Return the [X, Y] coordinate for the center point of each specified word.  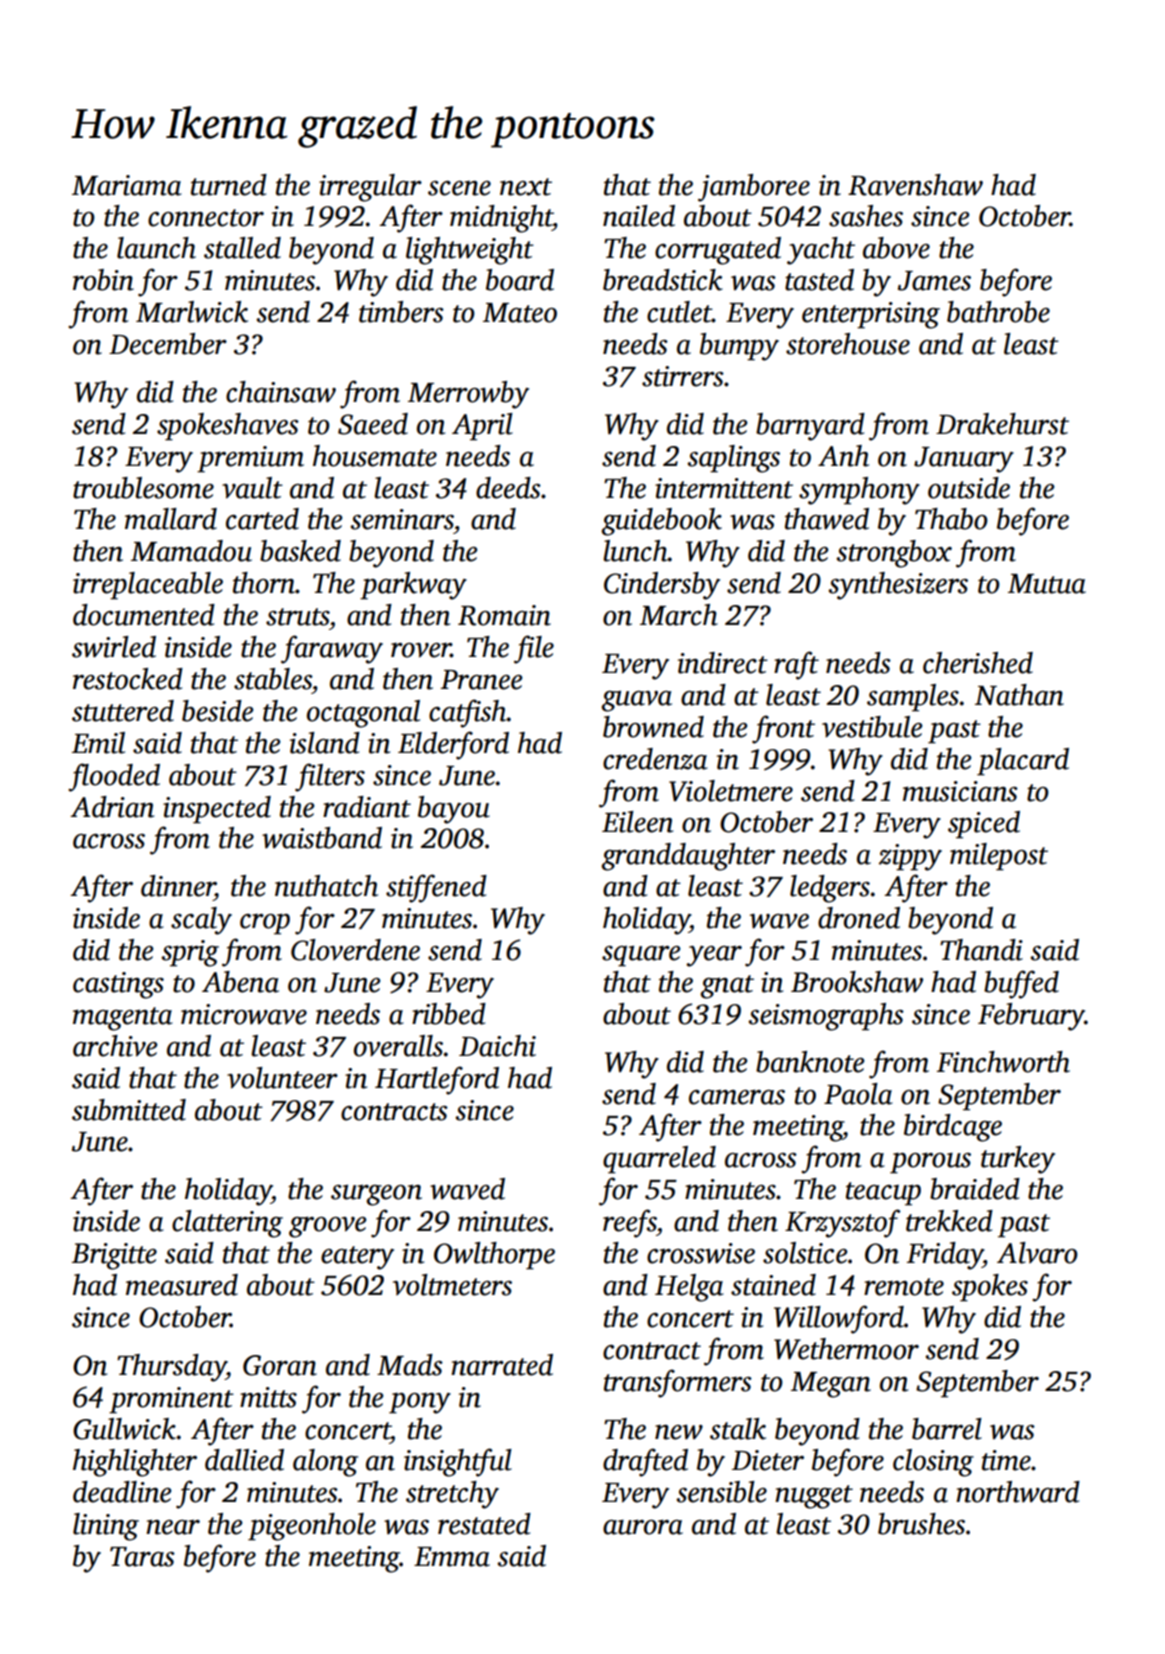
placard [1023, 762]
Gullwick [124, 1429]
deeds [508, 488]
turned [229, 185]
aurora [643, 1527]
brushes [921, 1524]
